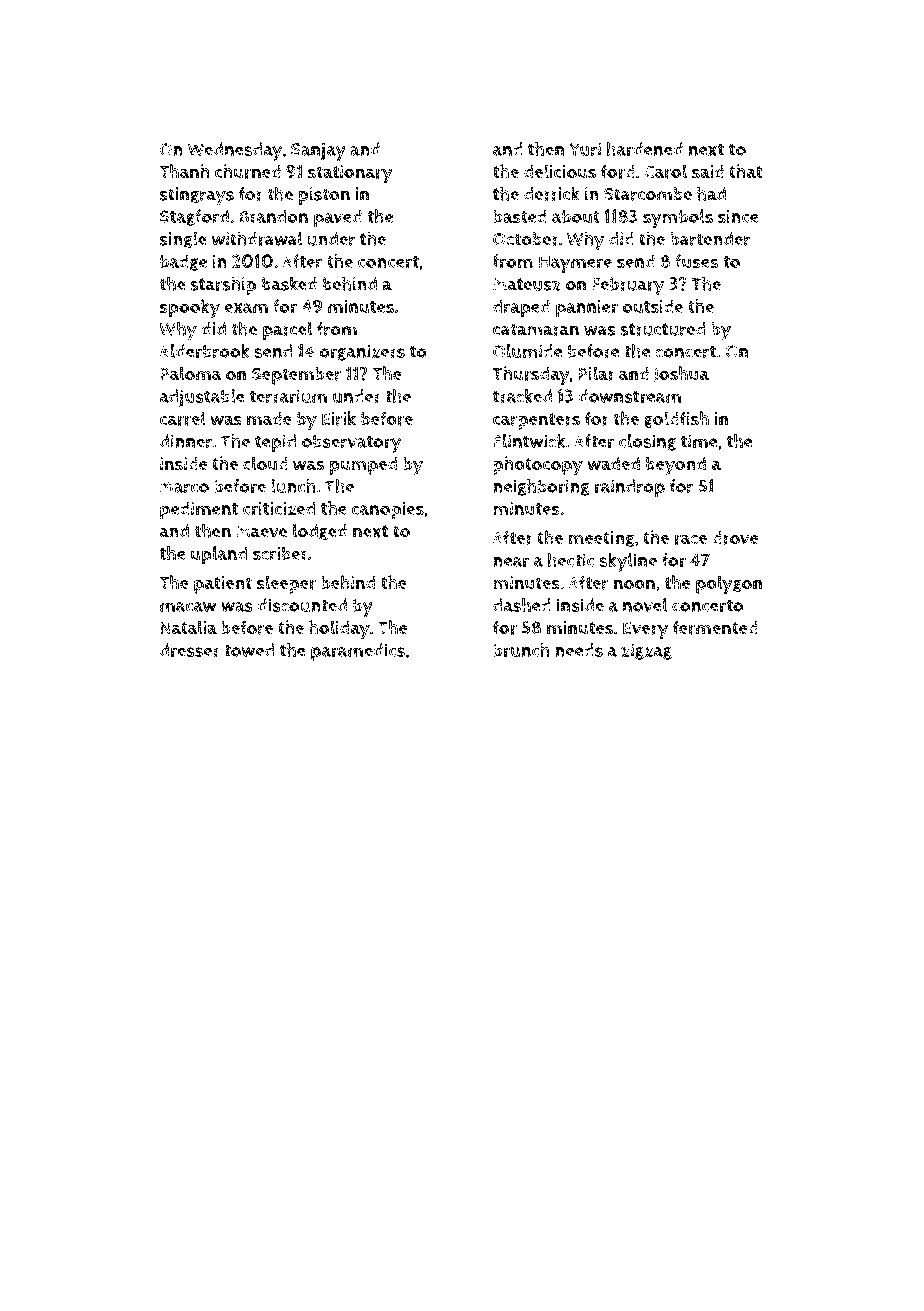 This screenshot has width=924, height=1311. What do you see at coordinates (350, 174) in the screenshot?
I see `stationary` at bounding box center [350, 174].
